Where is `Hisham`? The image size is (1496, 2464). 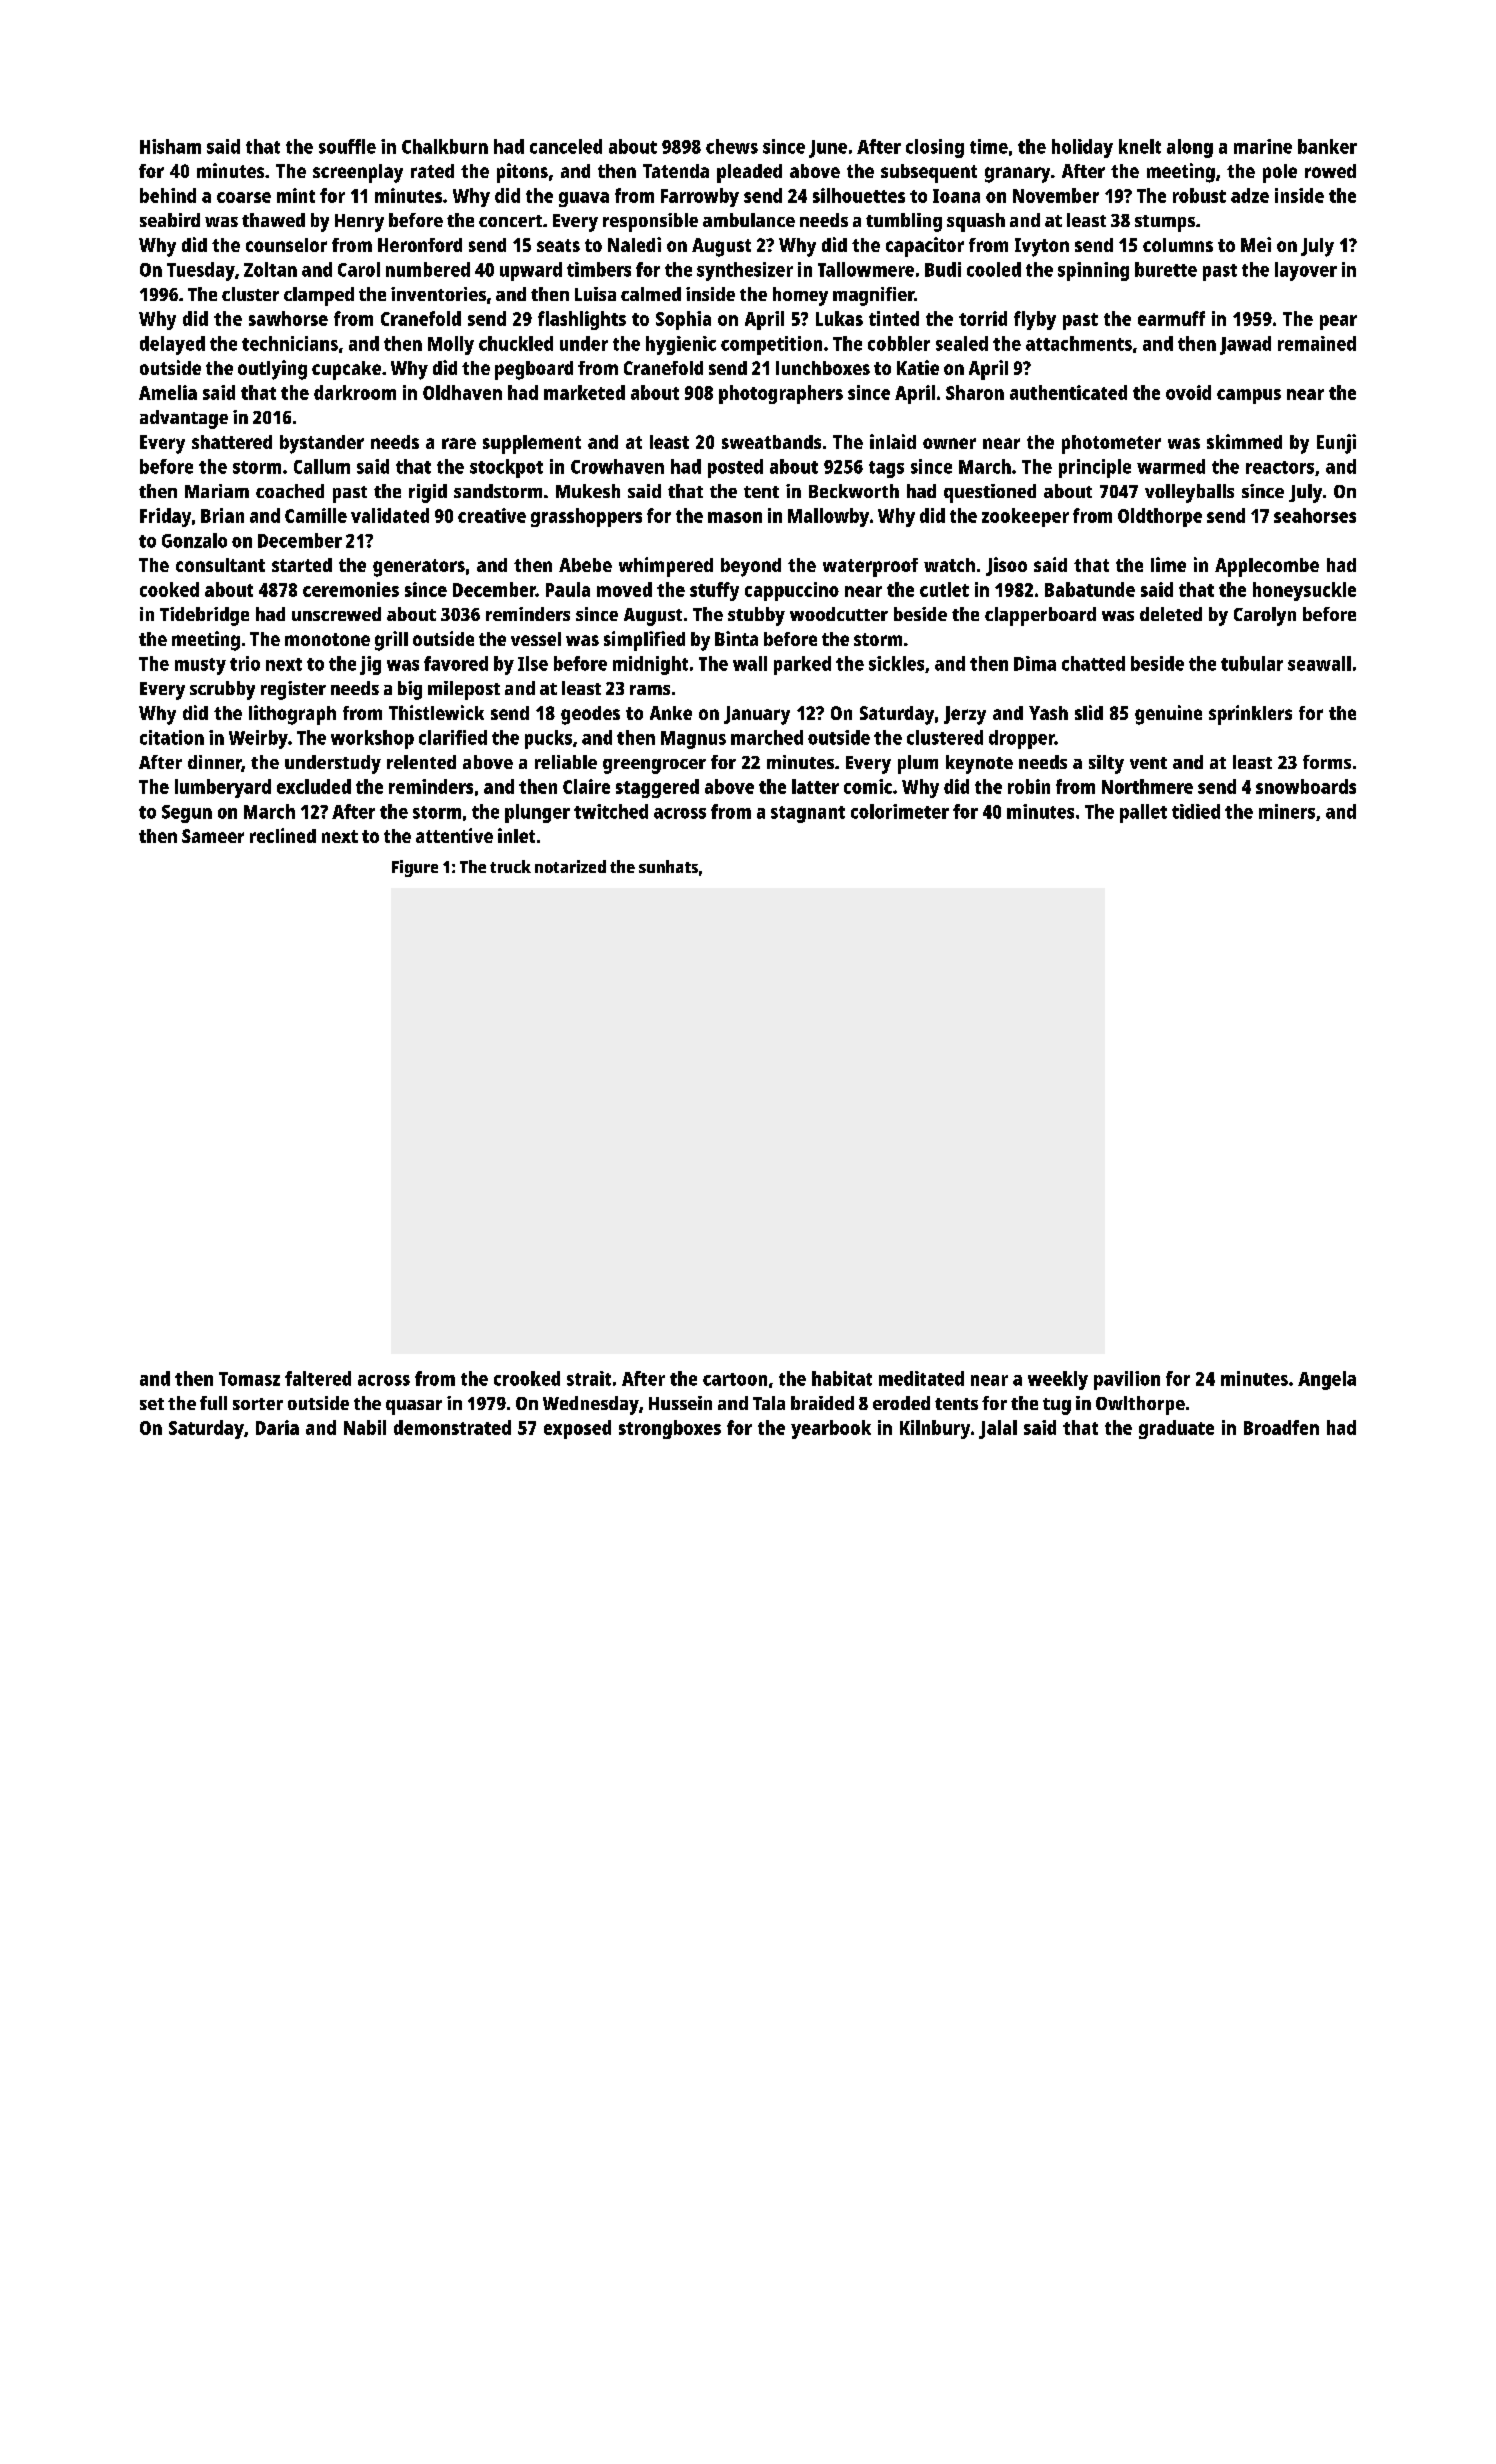 Hisham is located at coordinates (170, 146).
